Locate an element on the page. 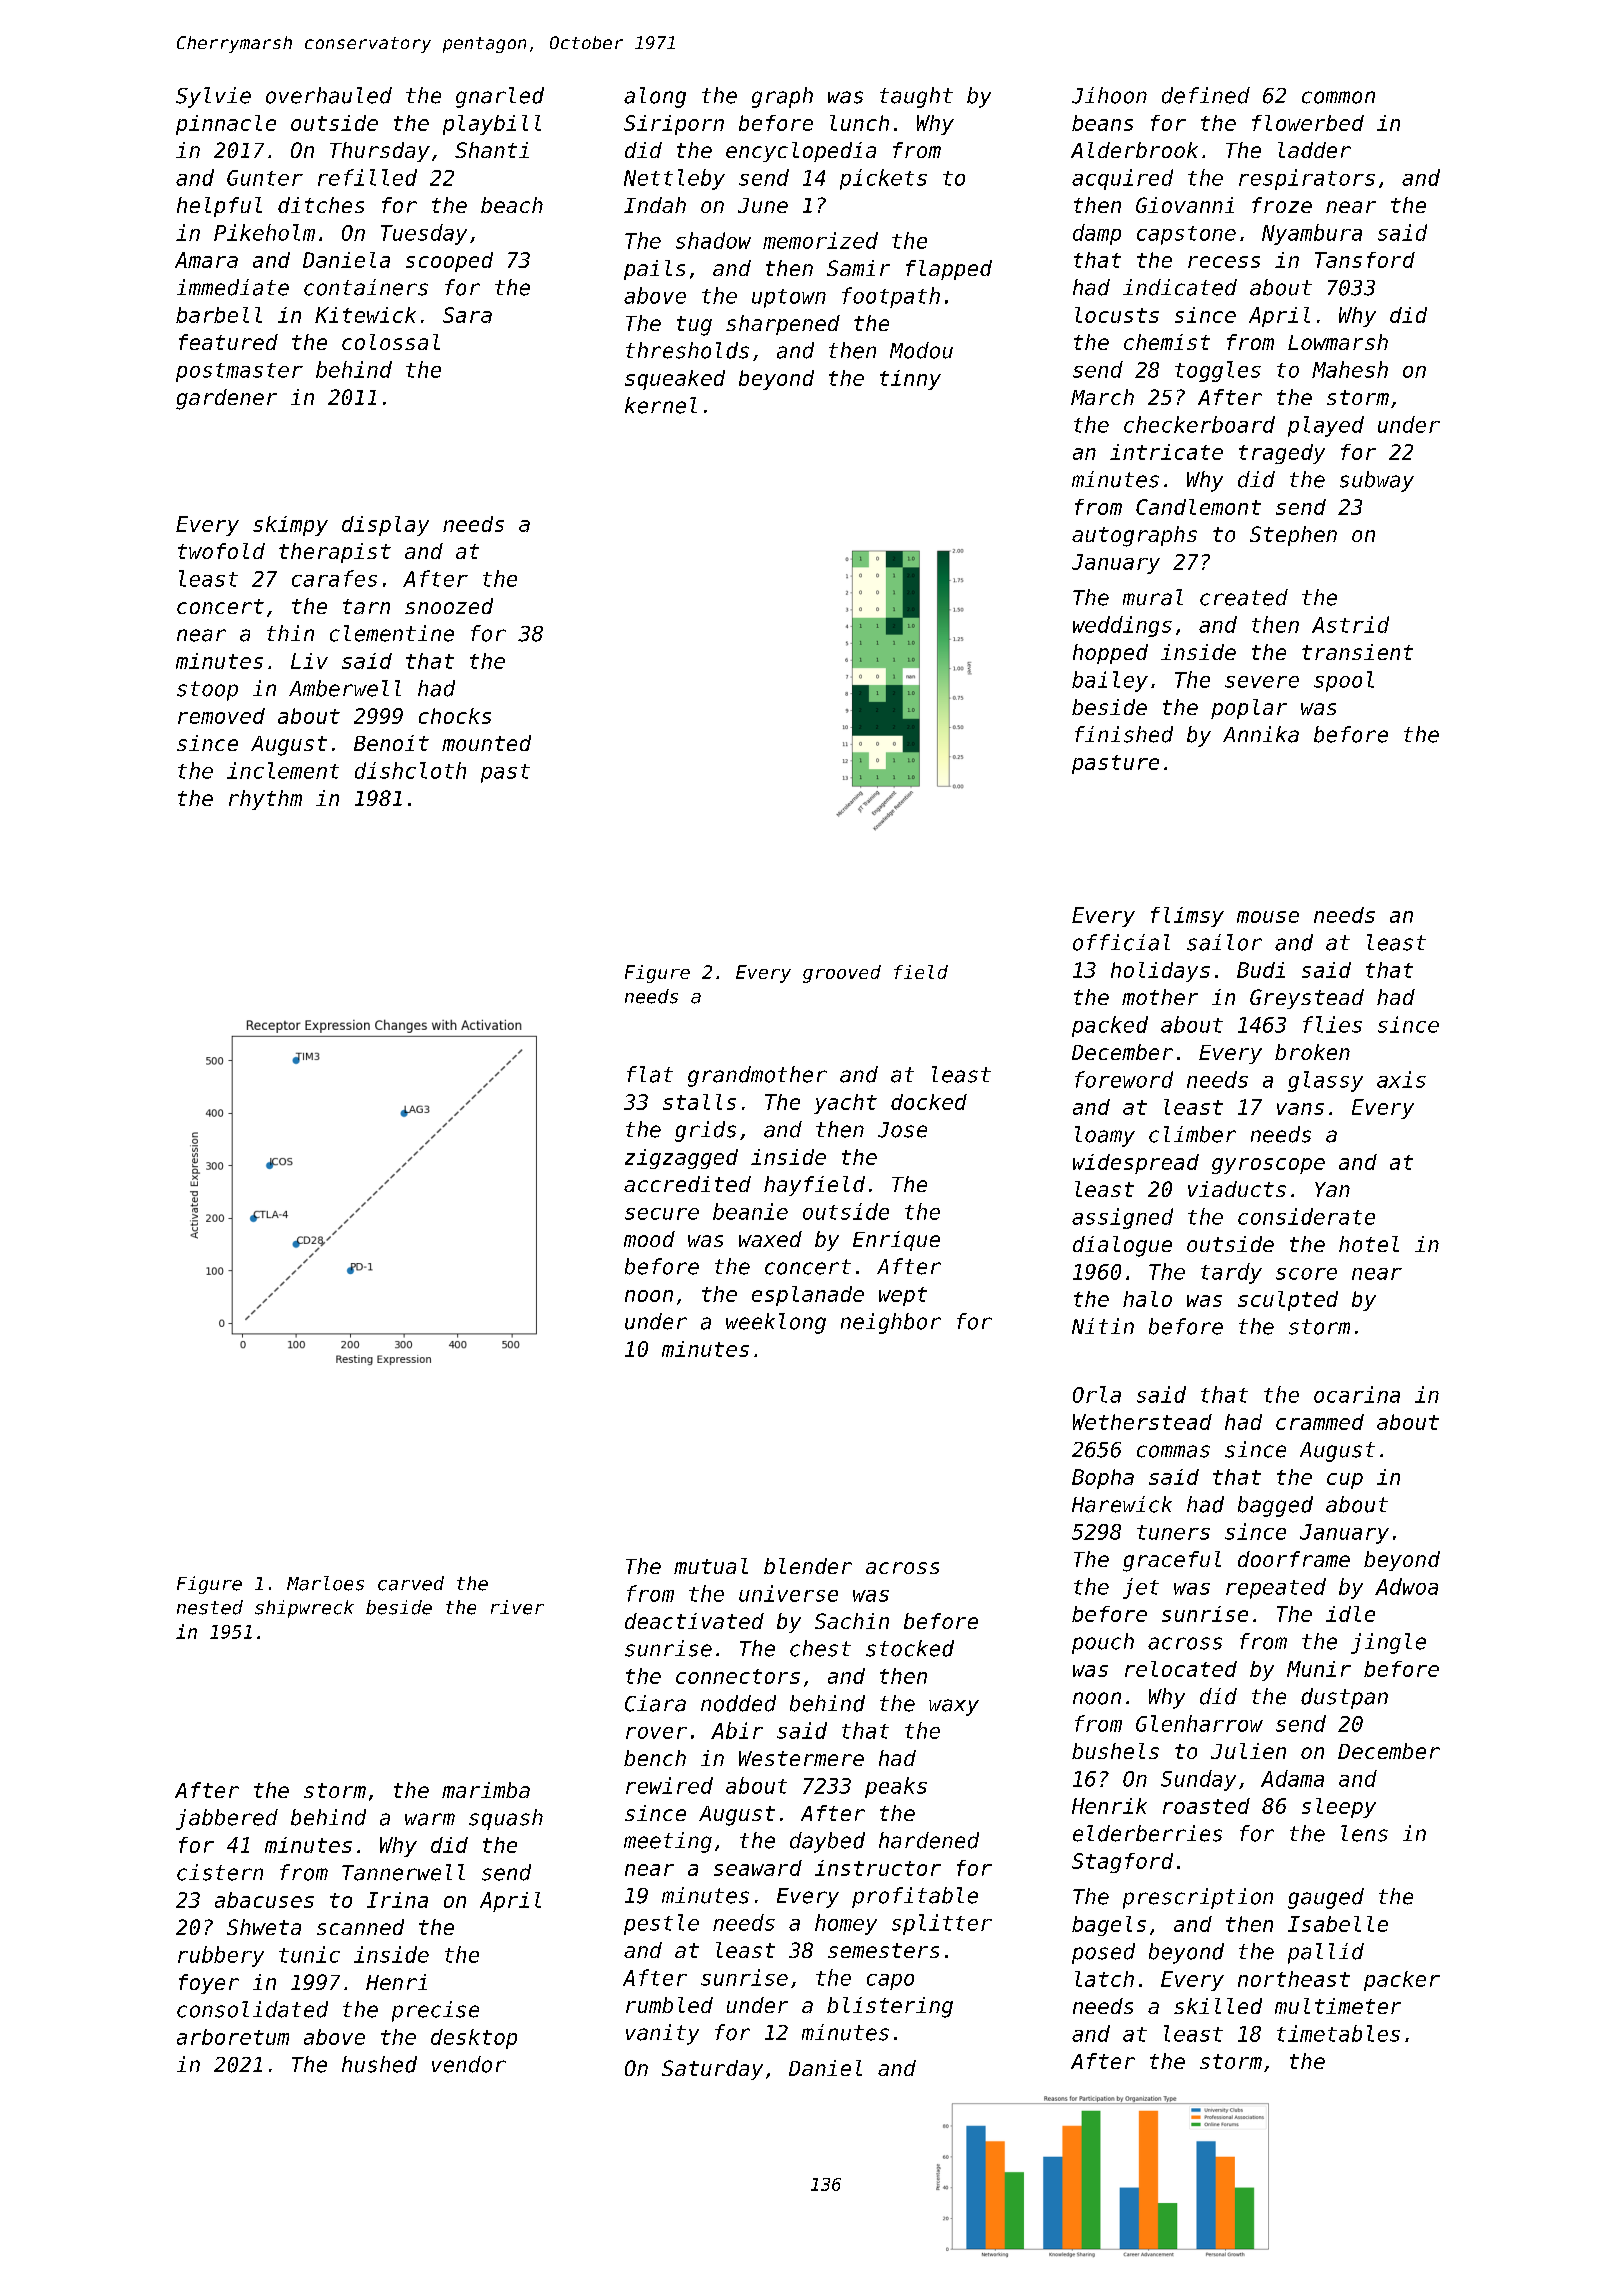 The height and width of the document is (2292, 1620). along is located at coordinates (655, 97).
